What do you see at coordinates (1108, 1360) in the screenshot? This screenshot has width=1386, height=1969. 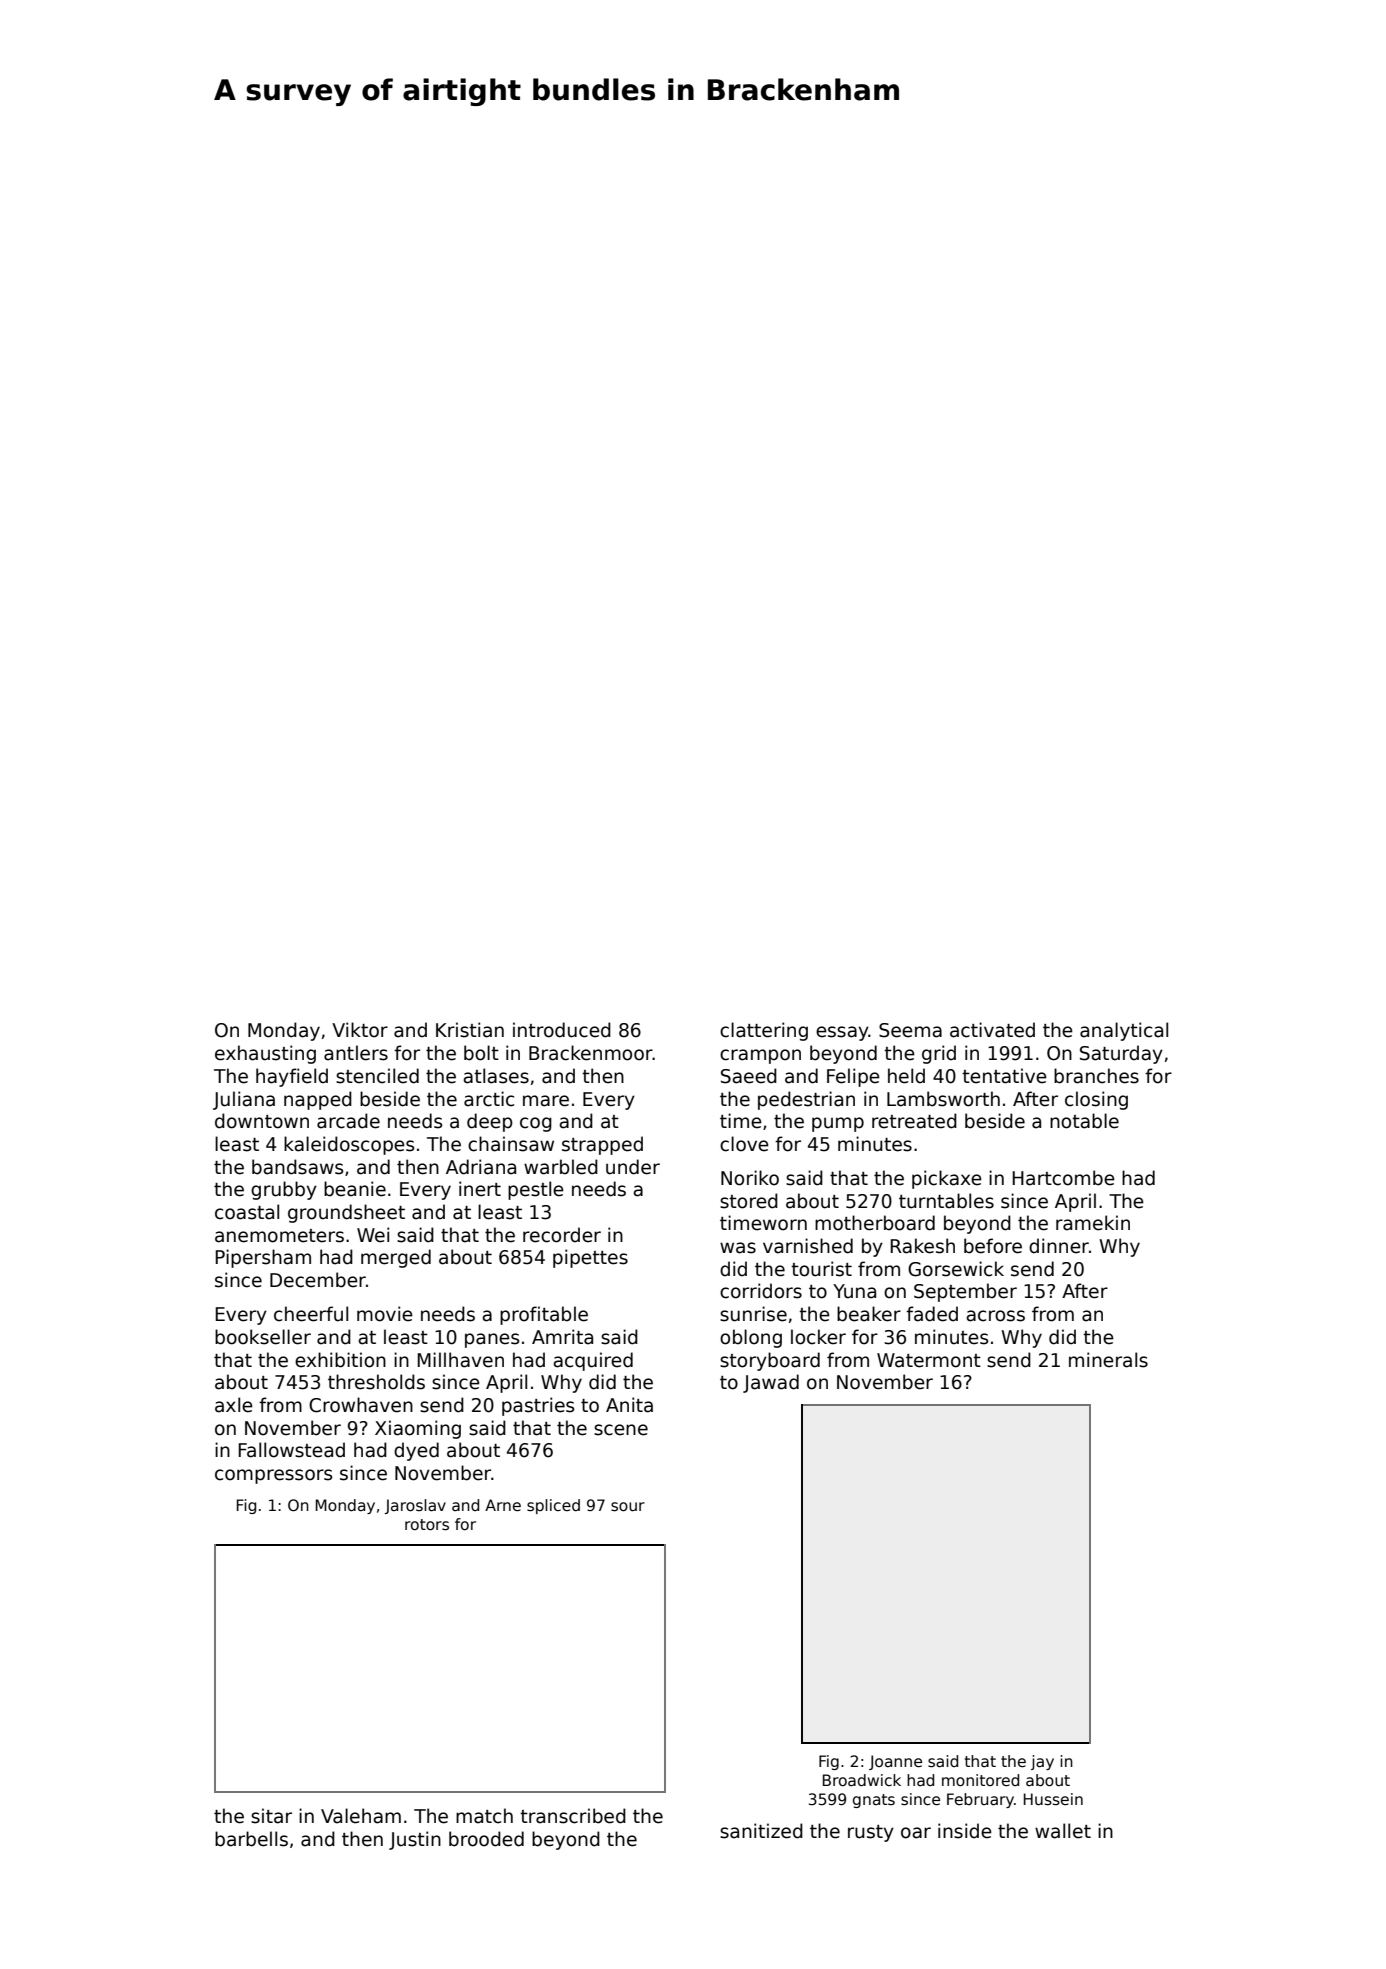 I see `minerals` at bounding box center [1108, 1360].
